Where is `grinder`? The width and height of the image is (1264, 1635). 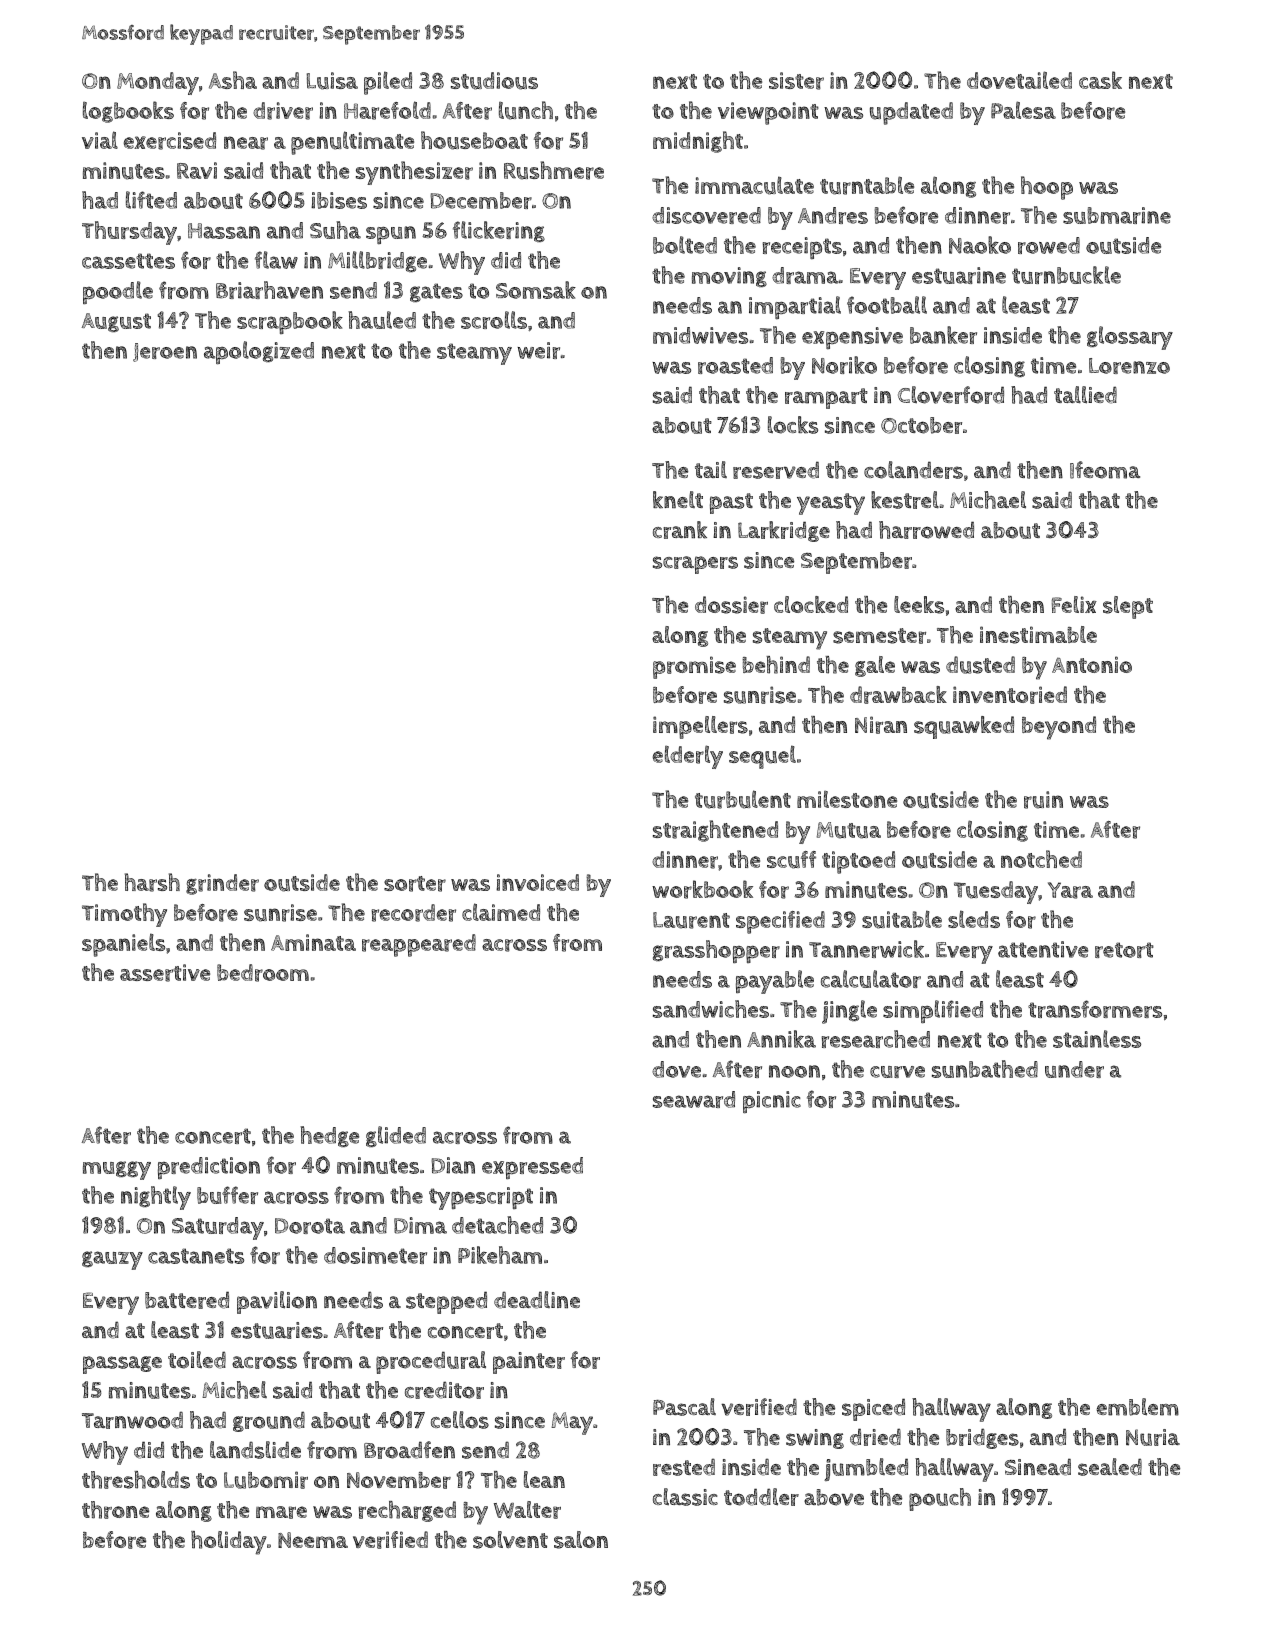 grinder is located at coordinates (222, 884).
